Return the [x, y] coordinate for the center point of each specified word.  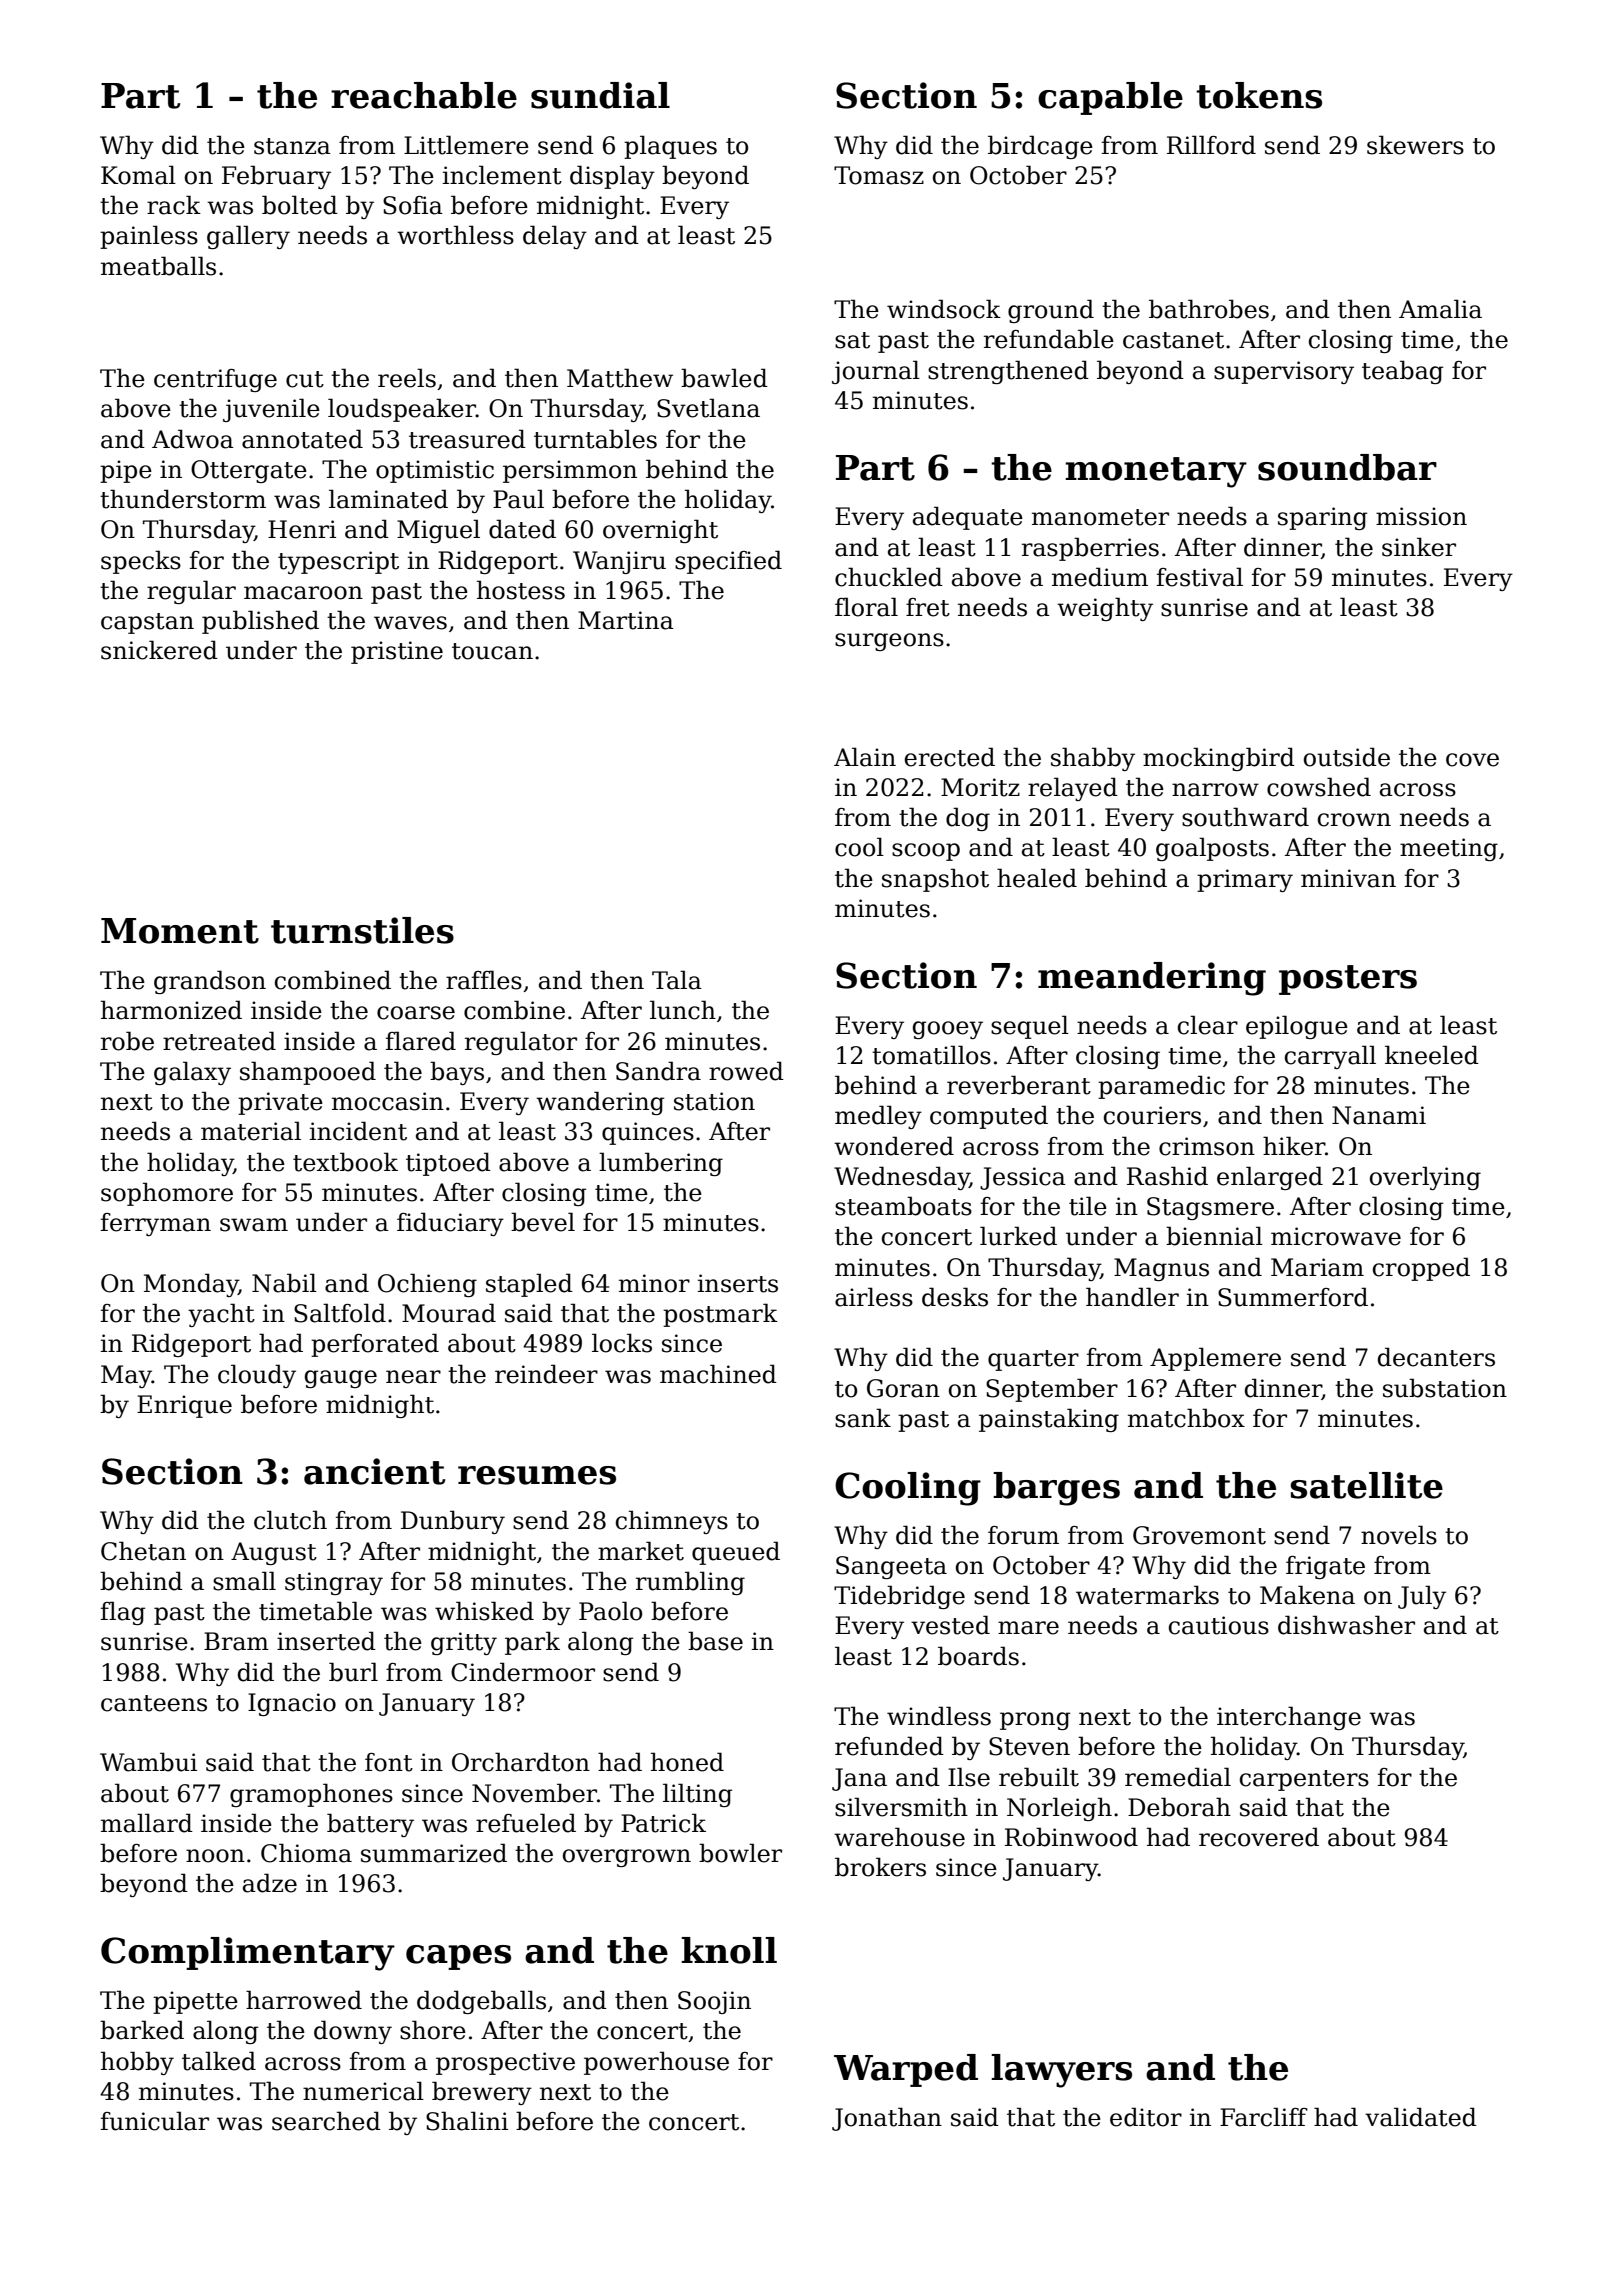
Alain [865, 757]
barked [142, 2030]
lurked [1018, 1236]
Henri [302, 529]
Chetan [143, 1551]
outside [1347, 757]
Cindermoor [523, 1672]
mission [1421, 516]
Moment [180, 931]
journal [876, 372]
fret [928, 607]
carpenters [1304, 1780]
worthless [455, 235]
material [251, 1131]
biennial [1214, 1236]
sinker [1419, 547]
